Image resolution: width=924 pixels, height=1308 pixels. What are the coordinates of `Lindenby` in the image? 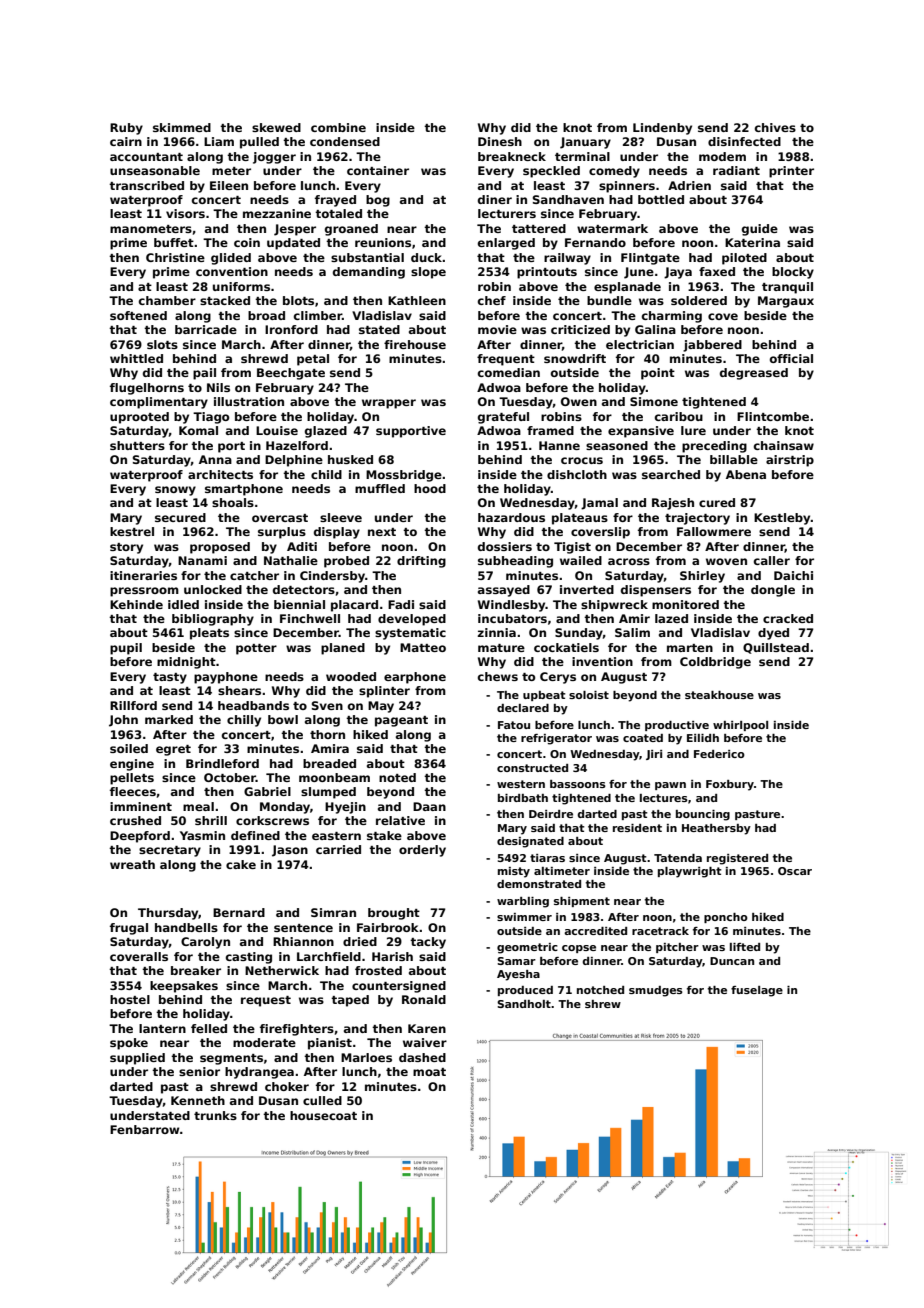 It's located at (662, 129).
